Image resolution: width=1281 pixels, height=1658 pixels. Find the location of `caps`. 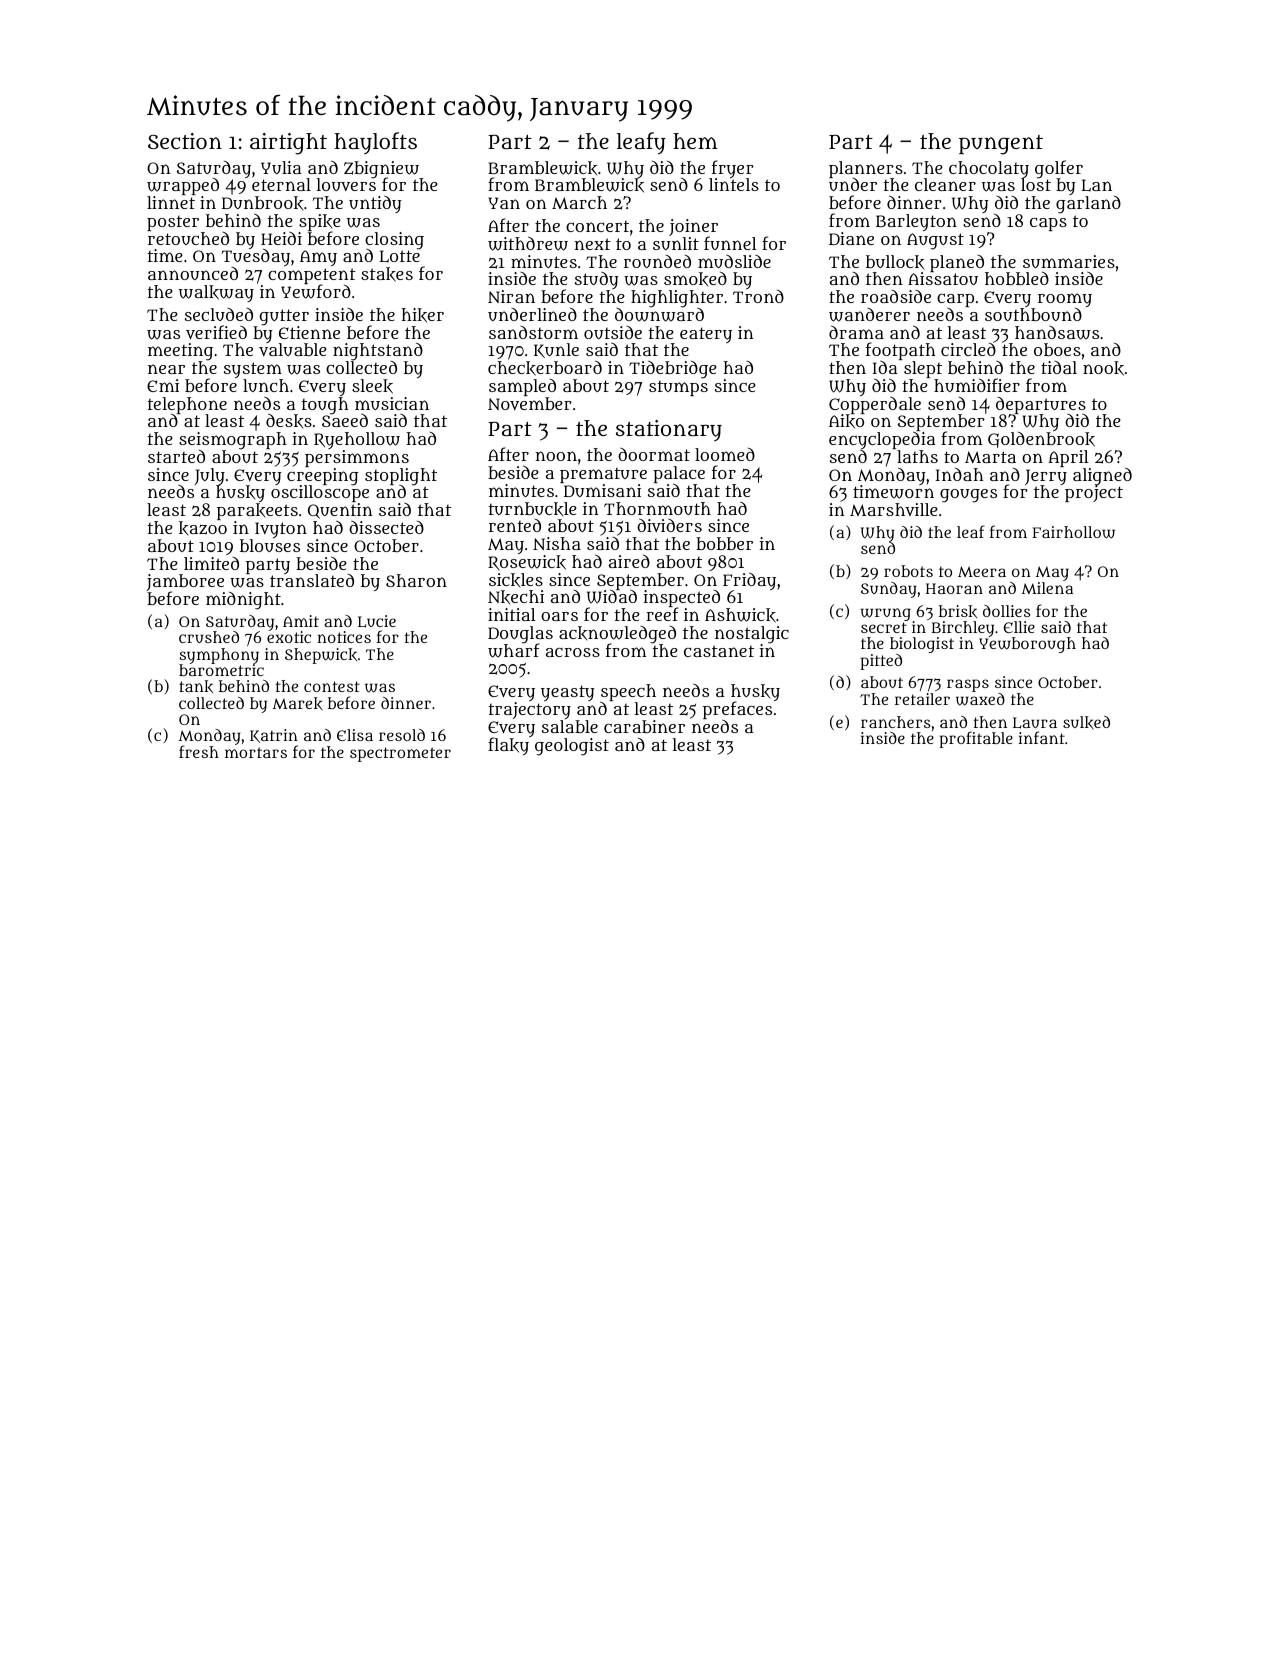

caps is located at coordinates (1048, 224).
